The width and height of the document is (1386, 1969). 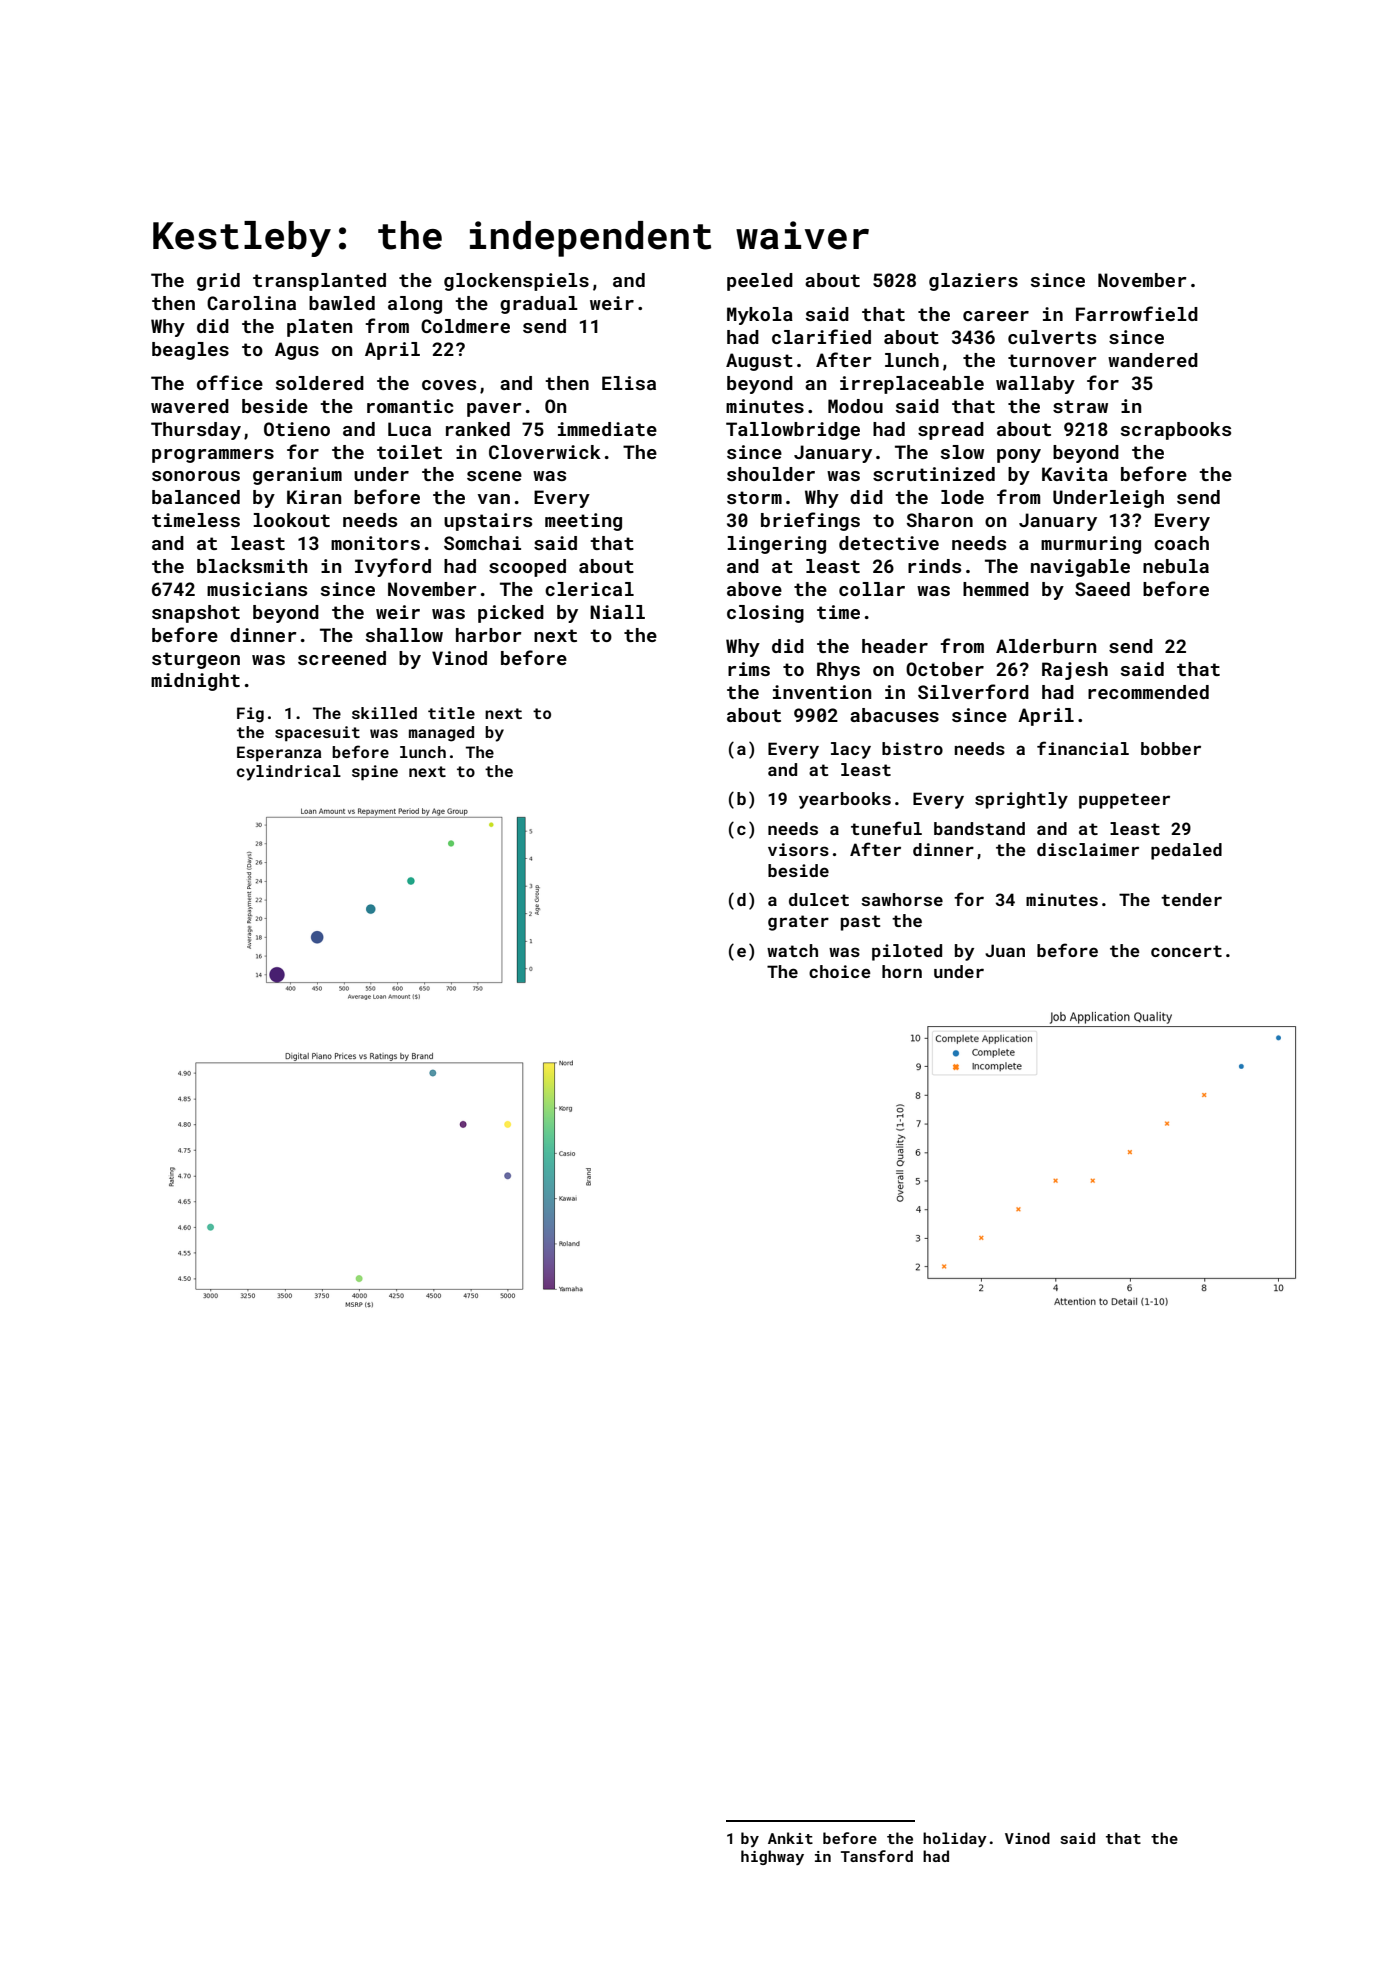 I want to click on wavered, so click(x=190, y=406).
